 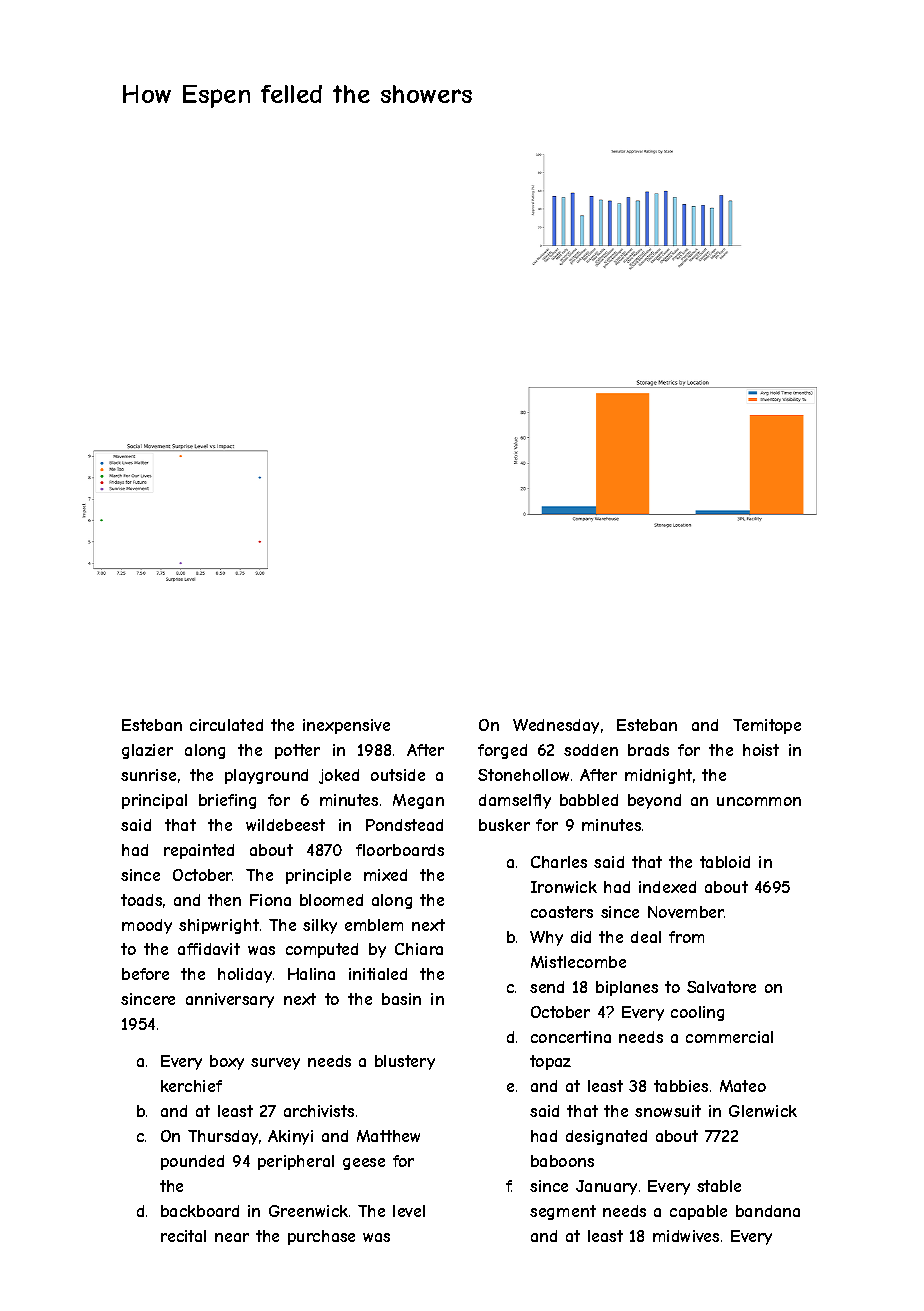 What do you see at coordinates (296, 1162) in the screenshot?
I see `peripheral` at bounding box center [296, 1162].
